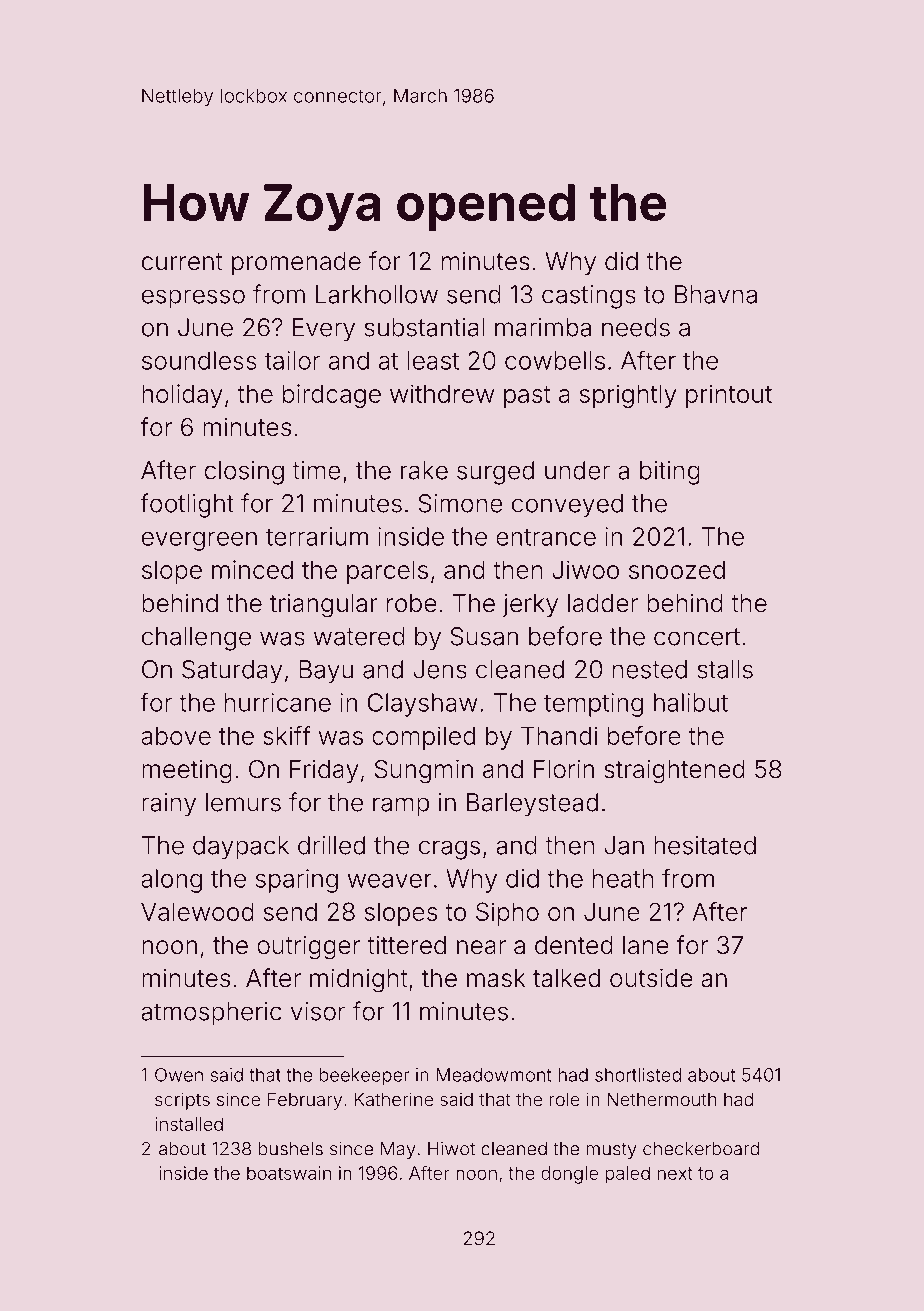  Describe the element at coordinates (661, 1099) in the screenshot. I see `Nethermouth` at that location.
